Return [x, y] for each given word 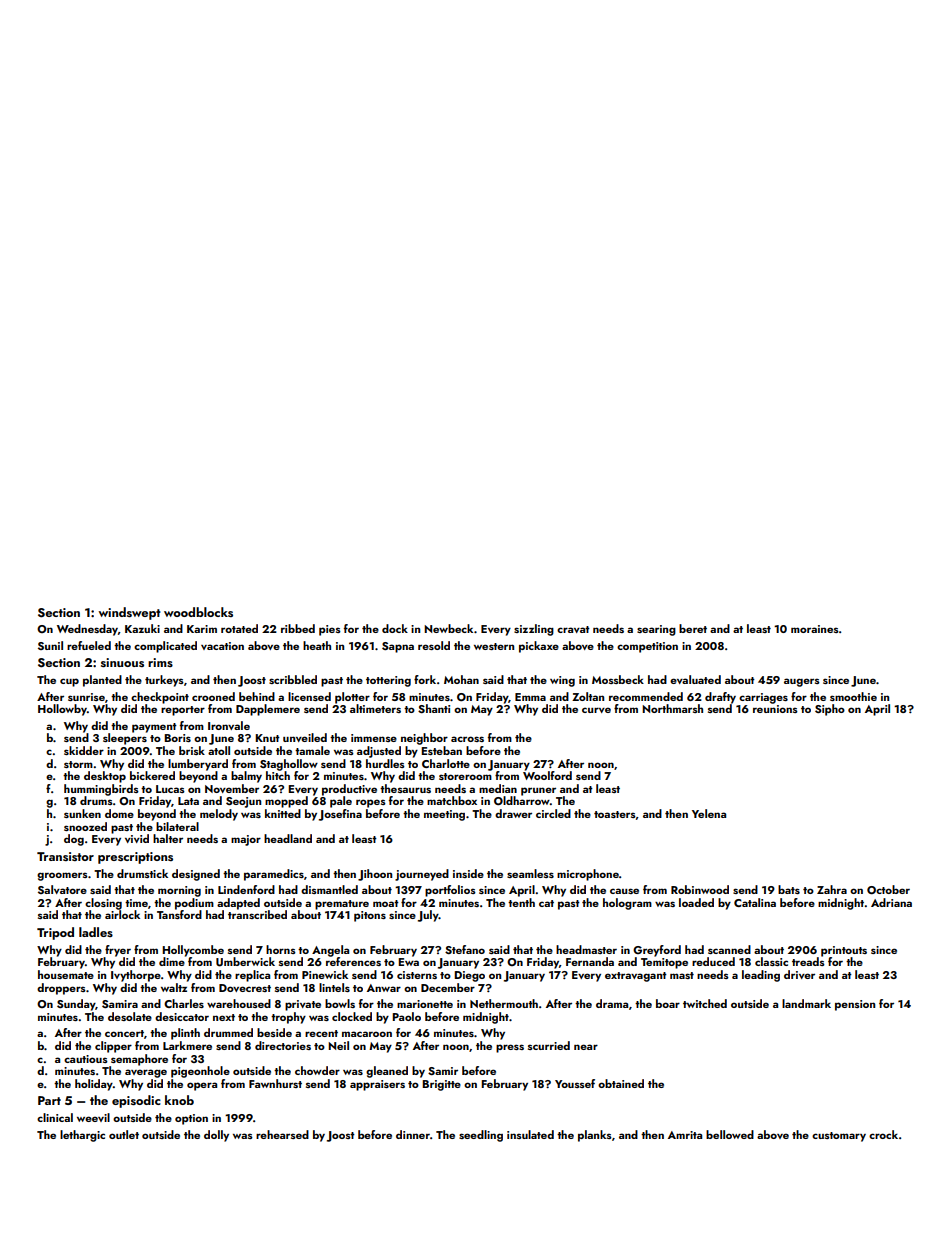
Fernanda [590, 961]
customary [839, 1137]
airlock [122, 914]
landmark [806, 1003]
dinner [413, 1134]
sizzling [534, 630]
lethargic [82, 1136]
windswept [130, 613]
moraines [815, 629]
